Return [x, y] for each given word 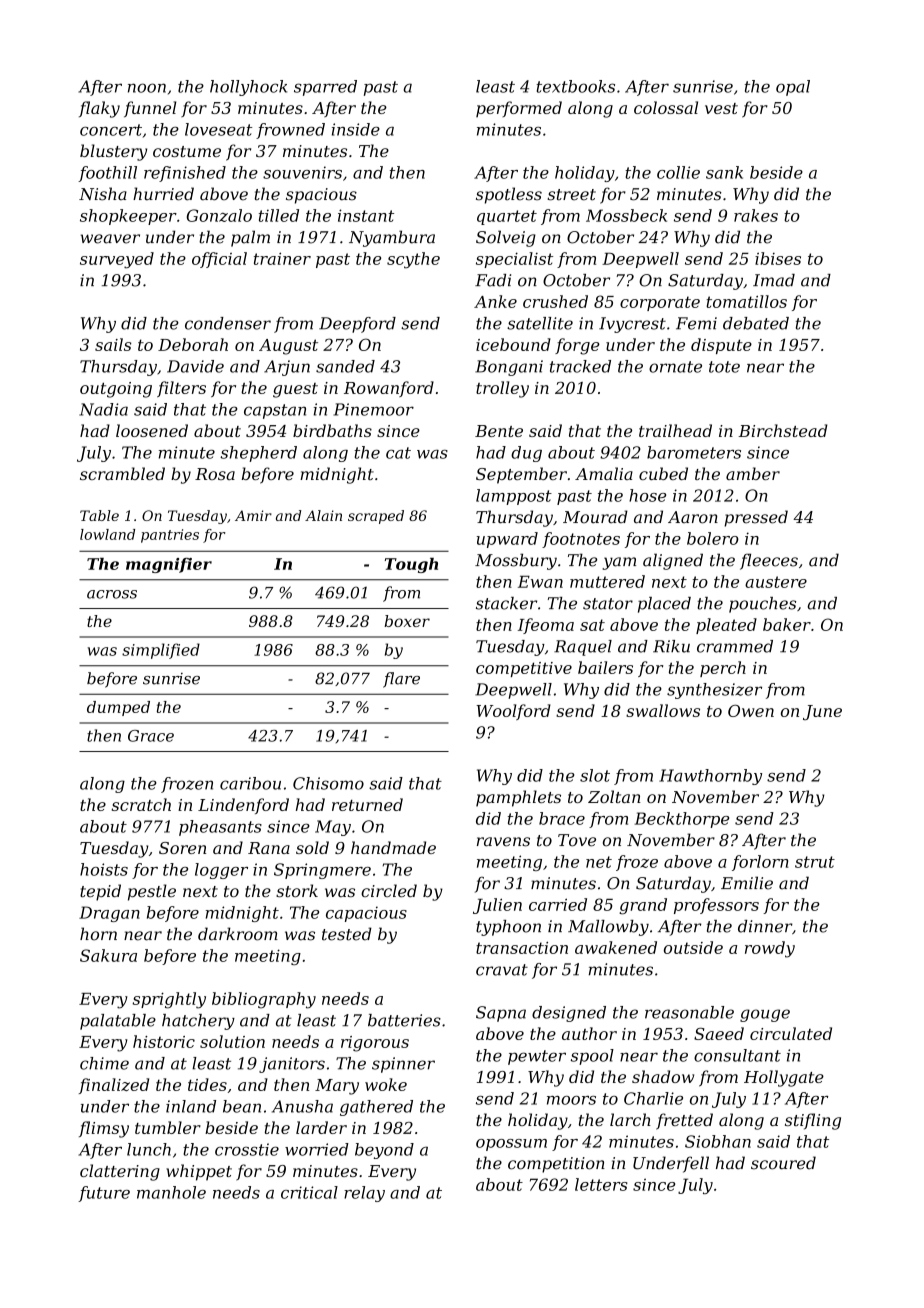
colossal [666, 107]
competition [556, 1165]
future [104, 1194]
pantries [170, 536]
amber [753, 473]
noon [147, 88]
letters [601, 1184]
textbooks [575, 86]
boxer [407, 621]
